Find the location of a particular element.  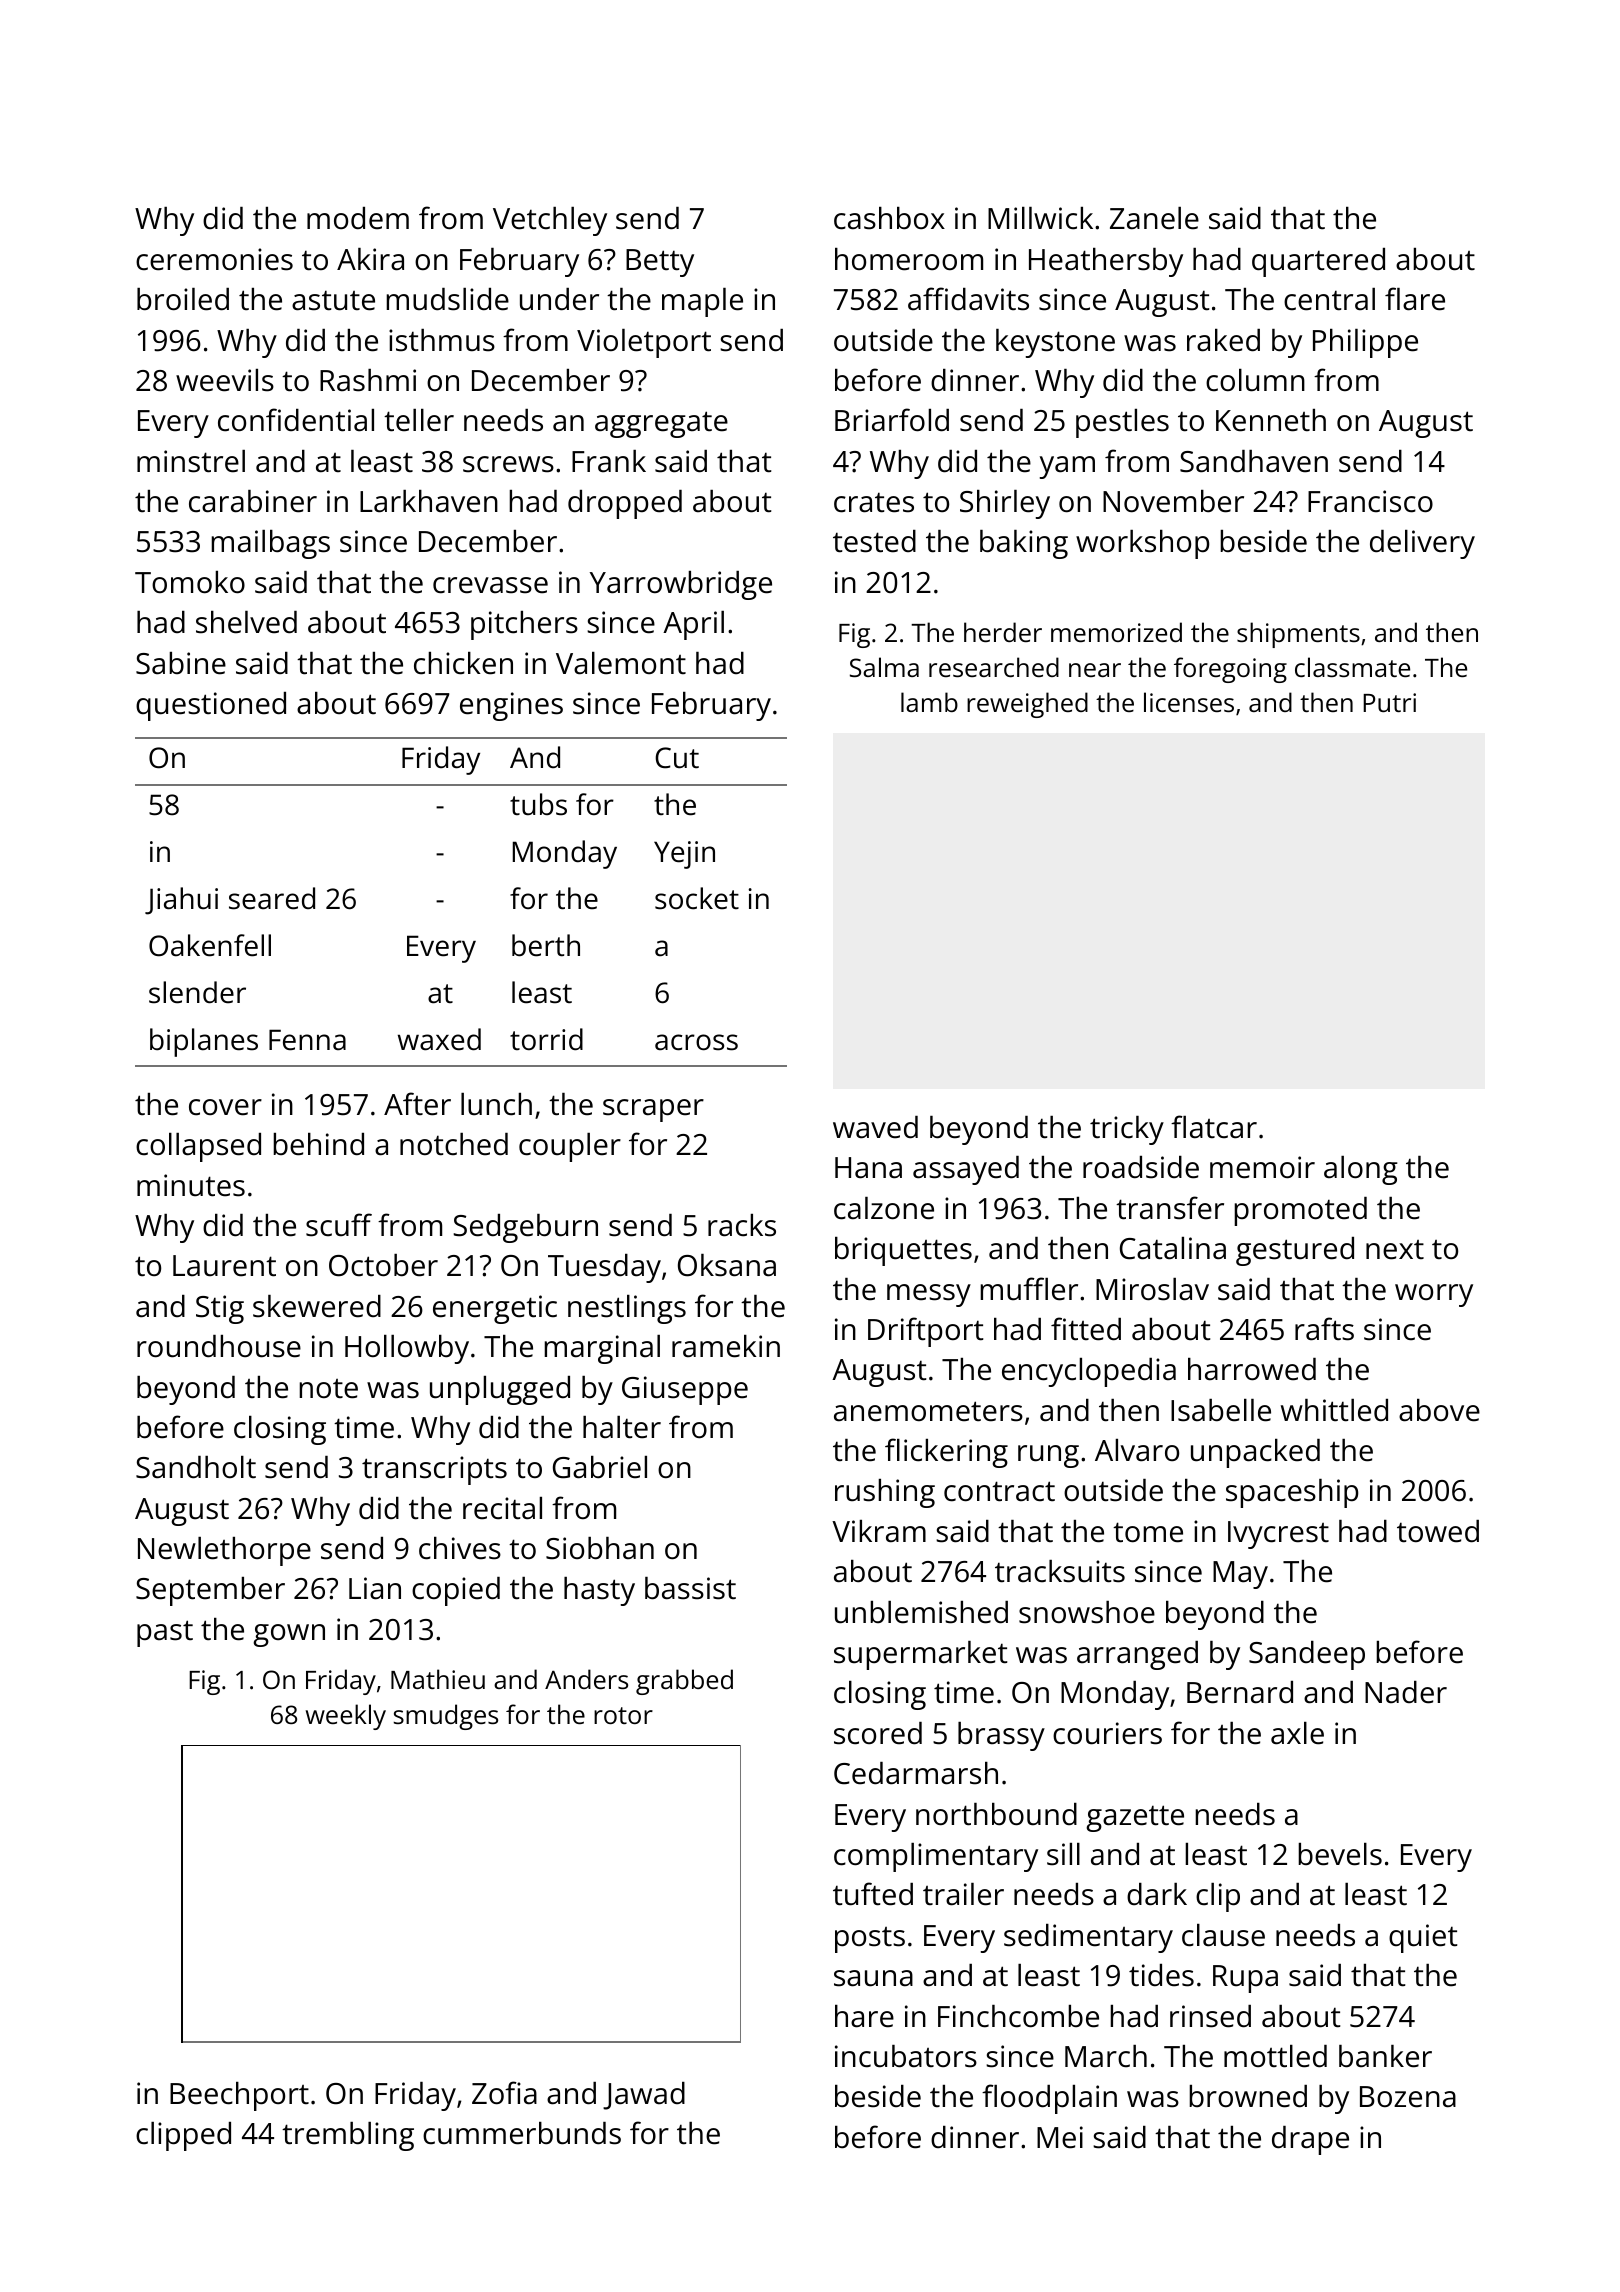

assayed is located at coordinates (966, 1170).
